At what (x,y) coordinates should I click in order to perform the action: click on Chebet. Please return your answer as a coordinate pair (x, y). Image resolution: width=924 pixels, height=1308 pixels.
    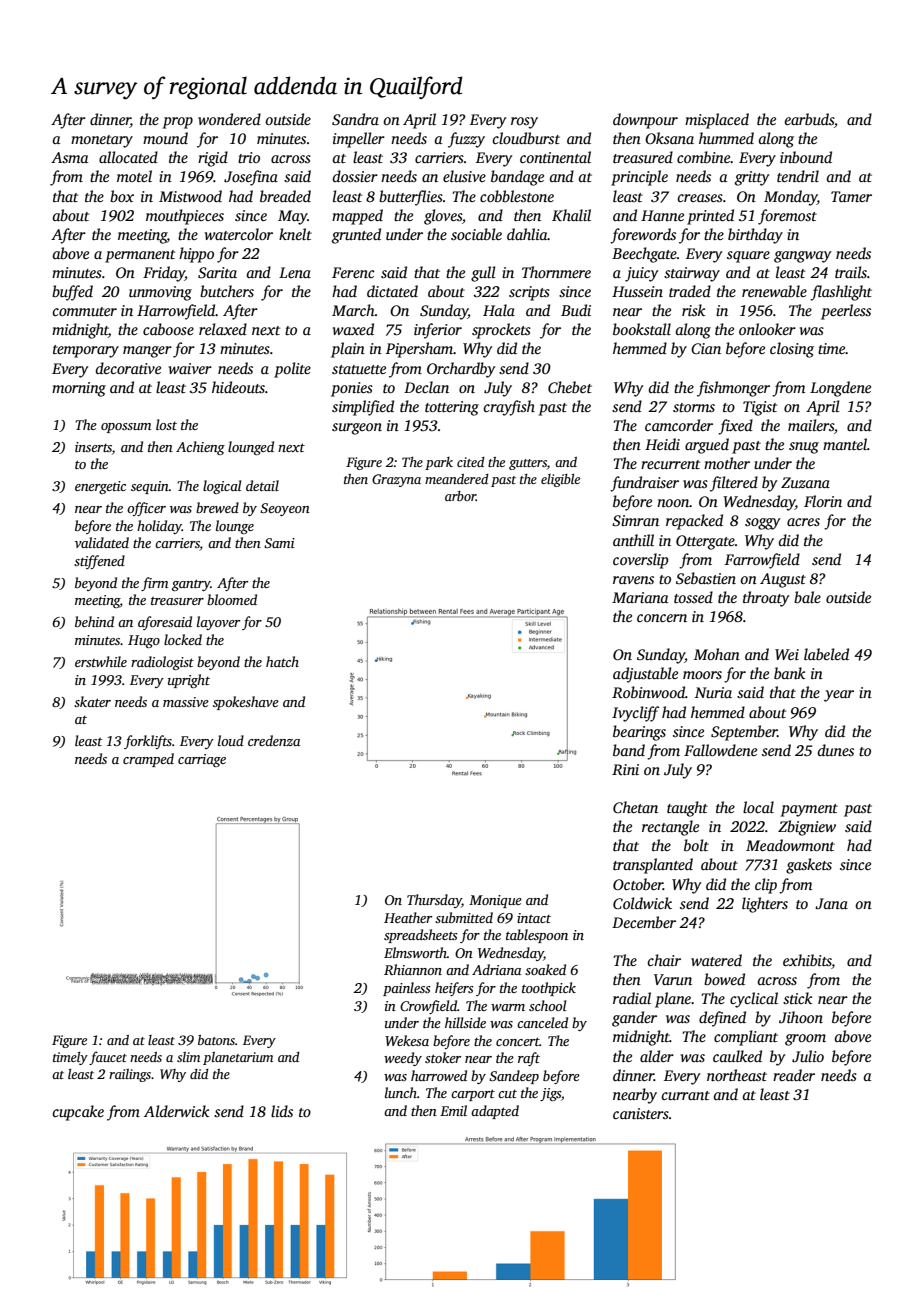
    Looking at the image, I should click on (570, 387).
